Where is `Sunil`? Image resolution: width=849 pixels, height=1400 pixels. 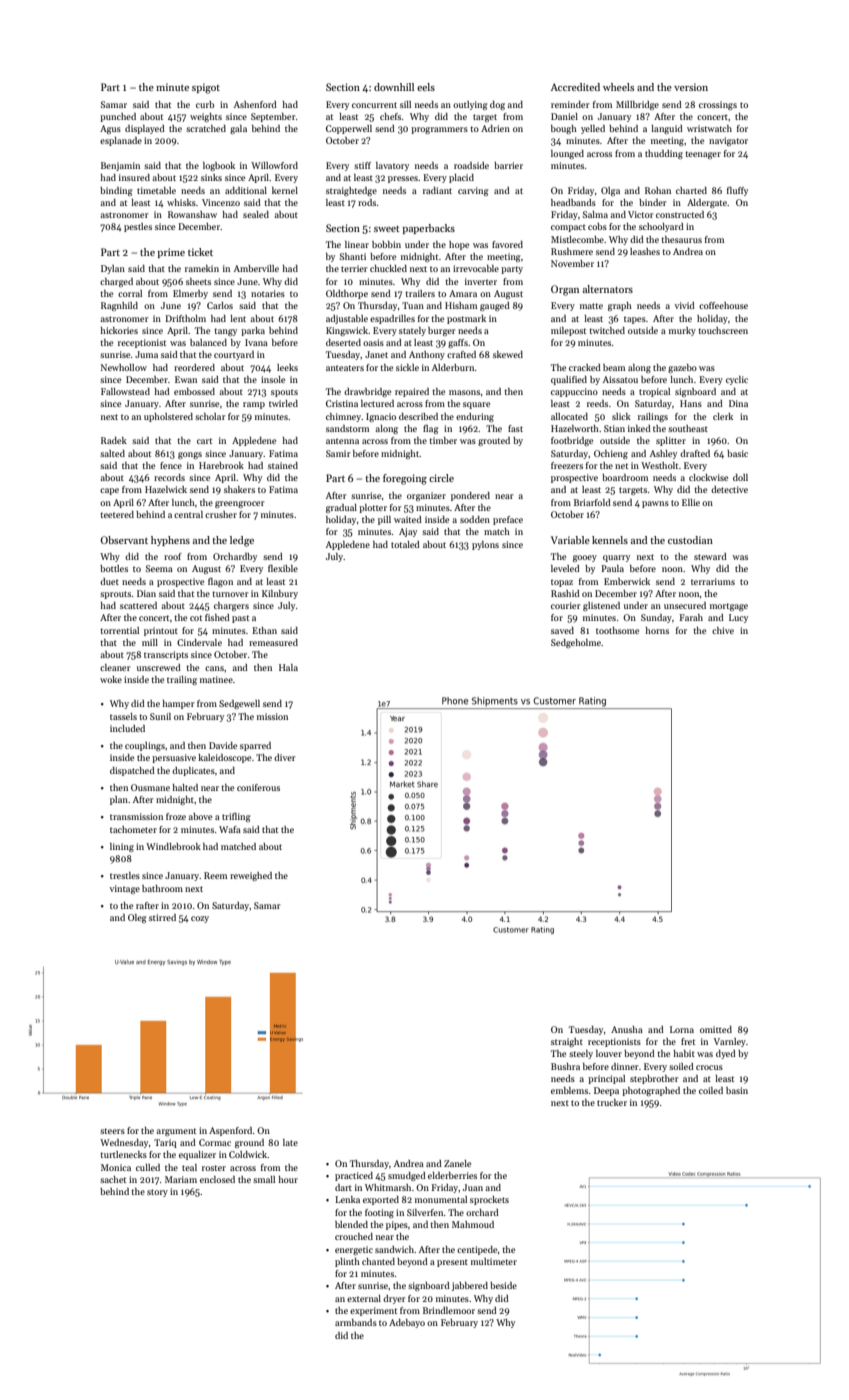 Sunil is located at coordinates (160, 716).
